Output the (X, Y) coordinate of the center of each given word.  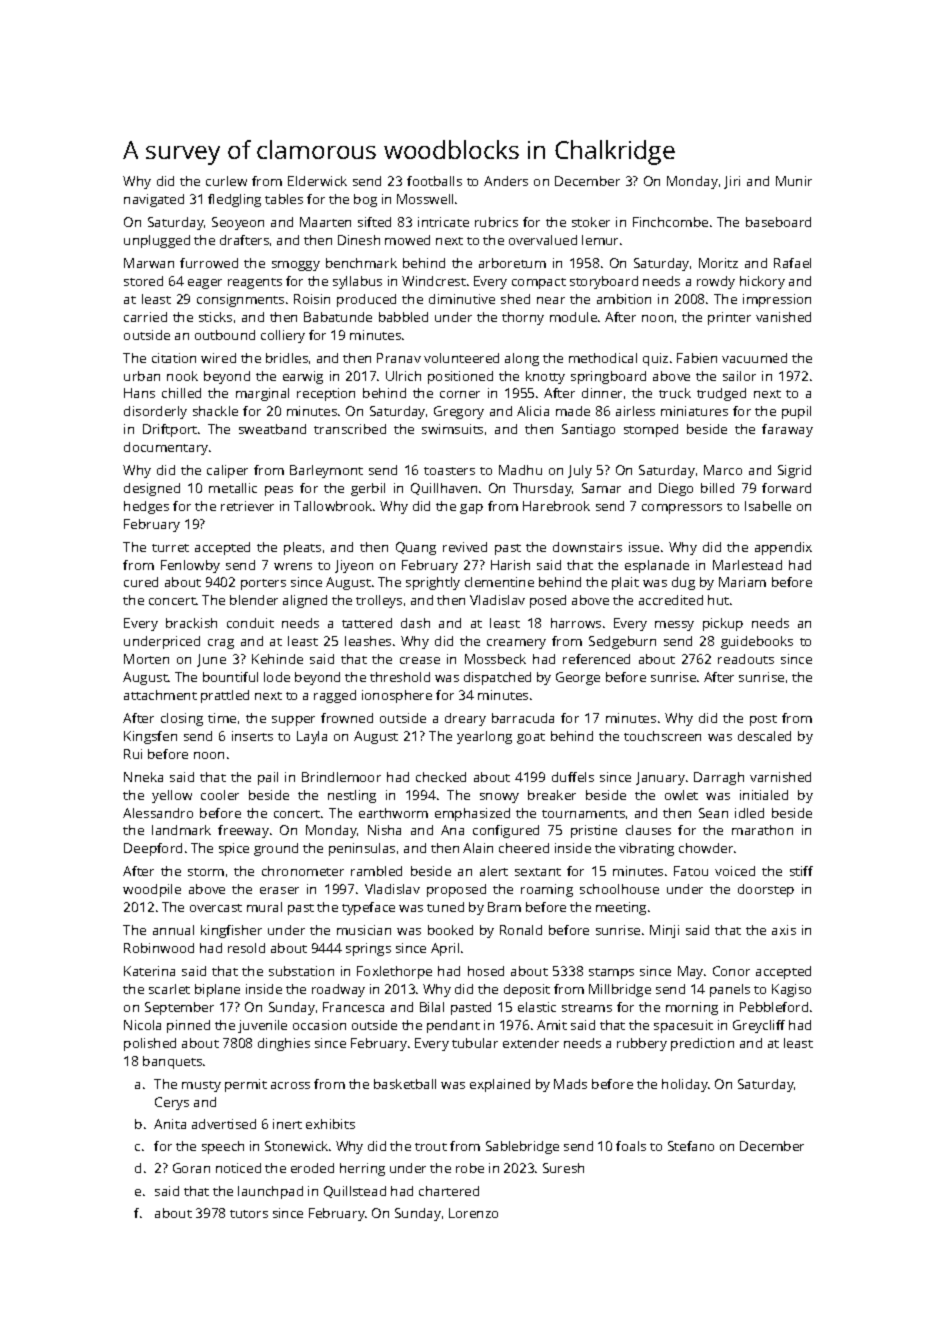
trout (431, 1147)
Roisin (312, 299)
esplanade (657, 566)
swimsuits (452, 429)
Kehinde (277, 659)
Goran (191, 1168)
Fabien (697, 358)
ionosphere (397, 696)
